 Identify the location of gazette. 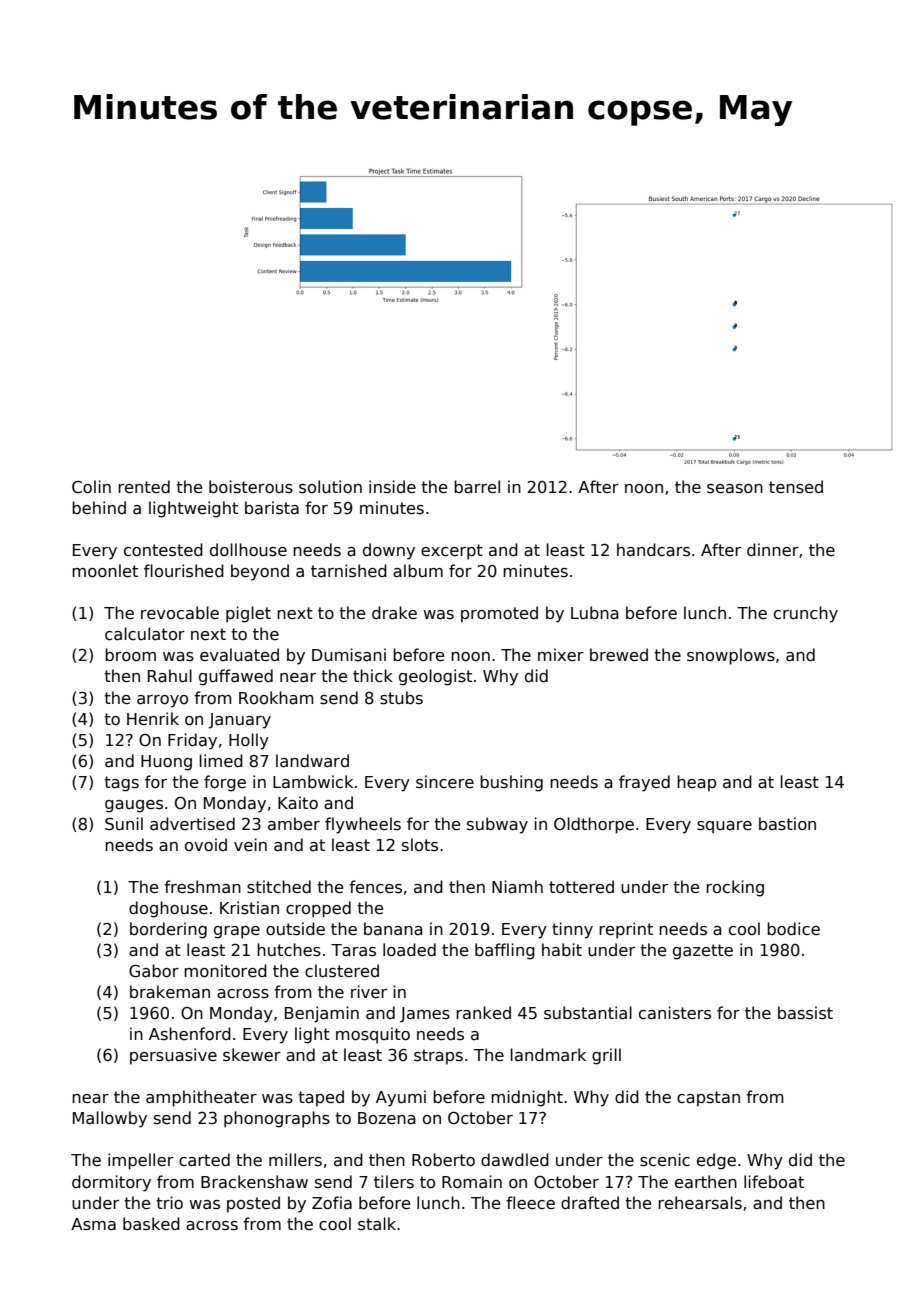
(703, 952).
